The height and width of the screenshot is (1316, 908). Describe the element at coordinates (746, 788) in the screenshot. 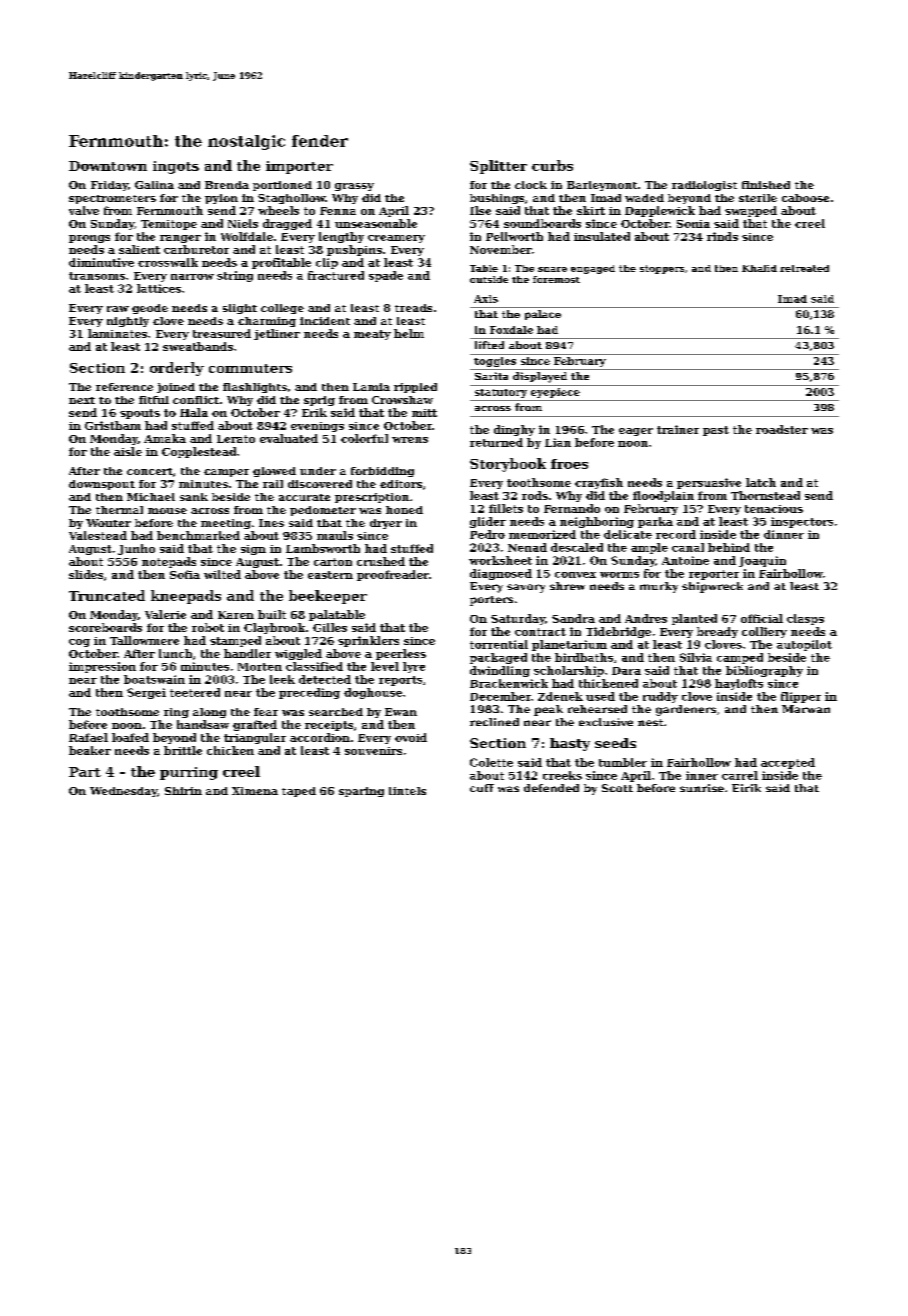

I see `Eirik` at that location.
